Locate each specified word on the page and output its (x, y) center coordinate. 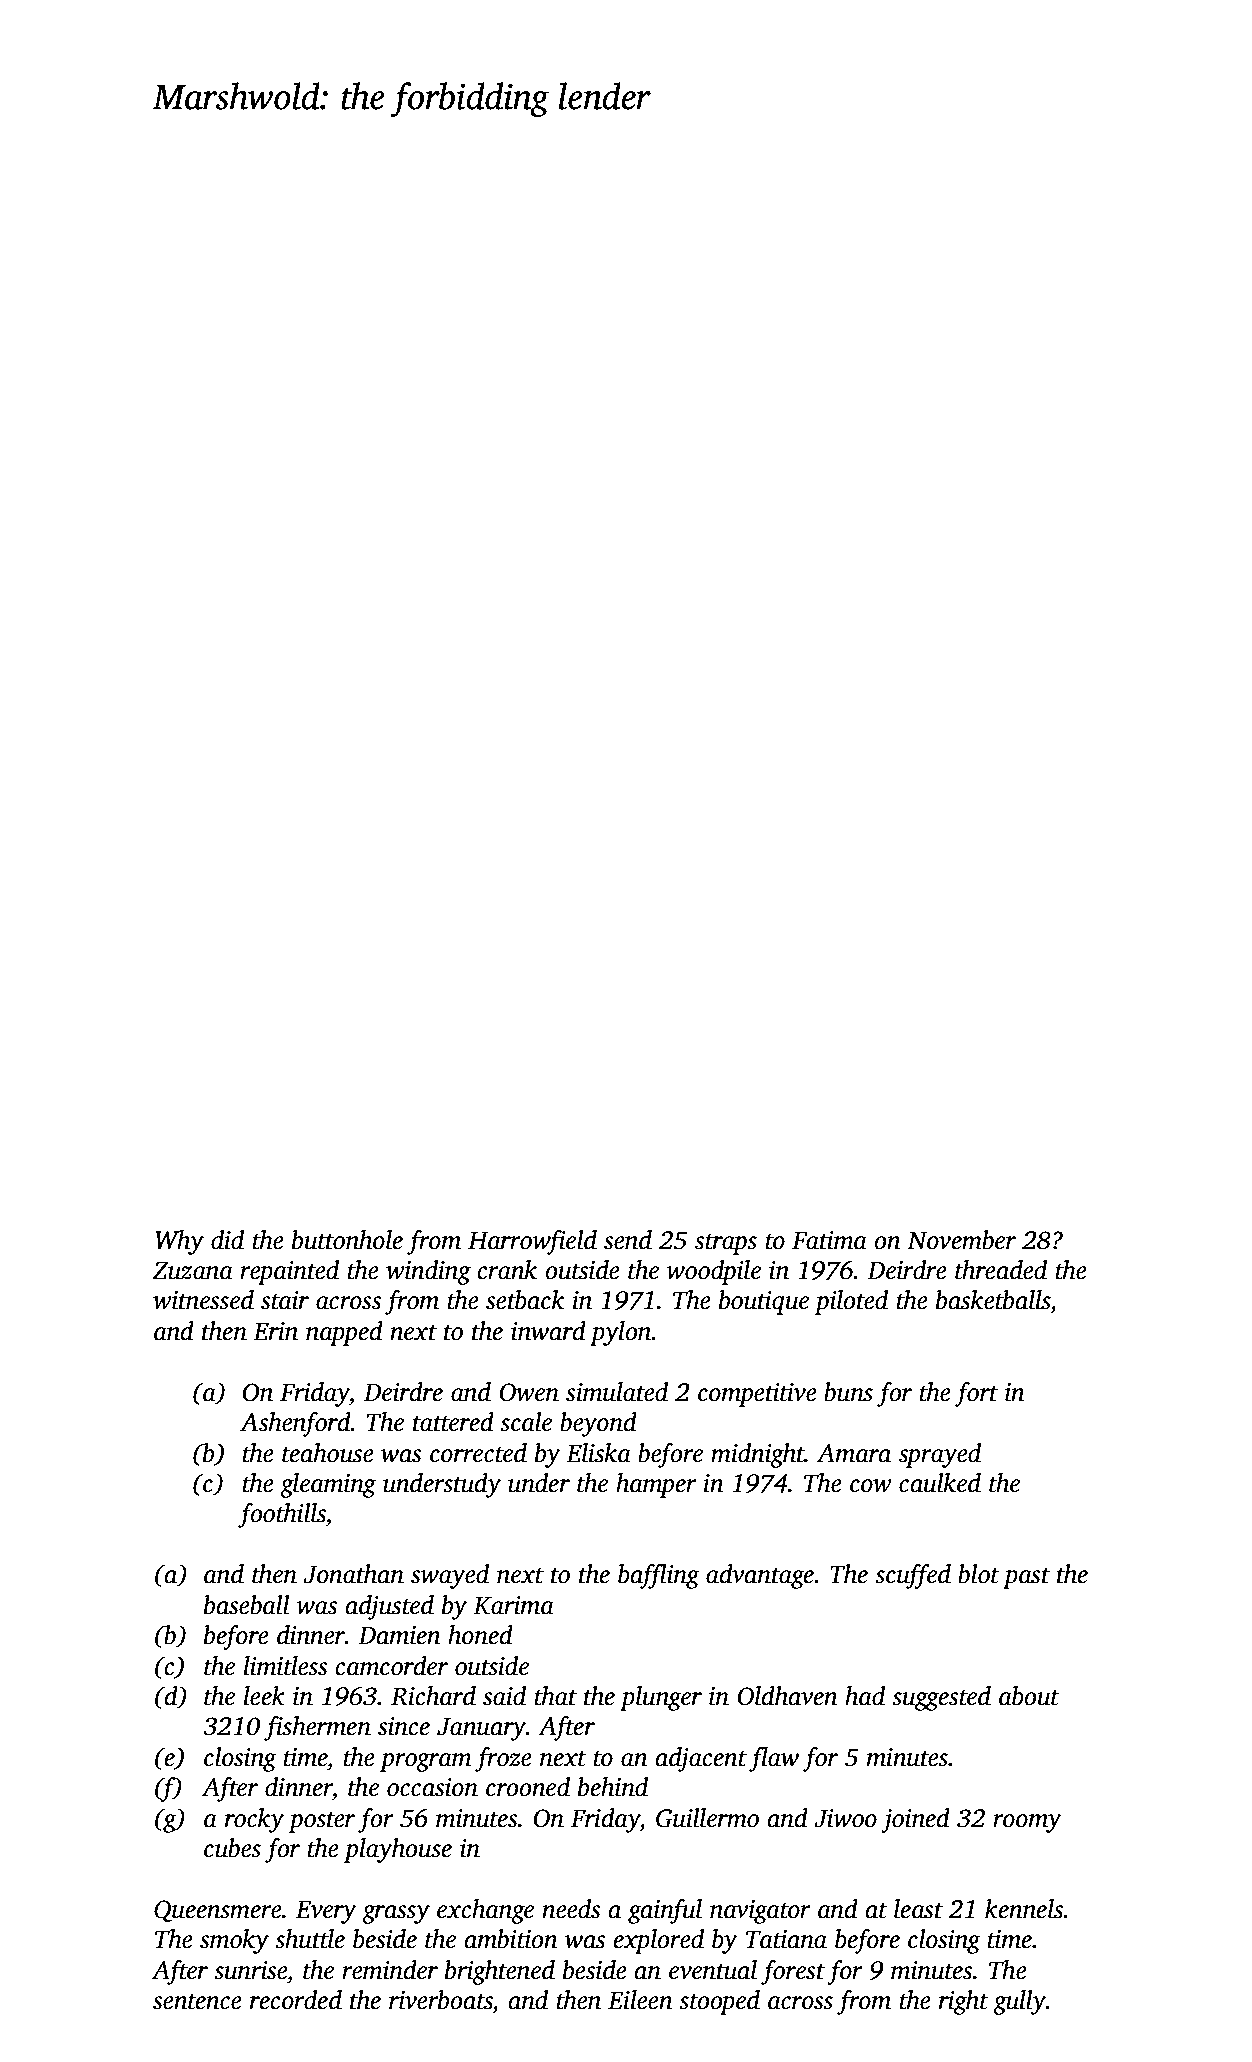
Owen (529, 1392)
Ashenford (295, 1424)
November (961, 1240)
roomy (1027, 1823)
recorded (296, 2000)
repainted (289, 1272)
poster (321, 1822)
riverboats (441, 2000)
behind (613, 1787)
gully (1019, 2002)
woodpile (713, 1272)
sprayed (940, 1455)
